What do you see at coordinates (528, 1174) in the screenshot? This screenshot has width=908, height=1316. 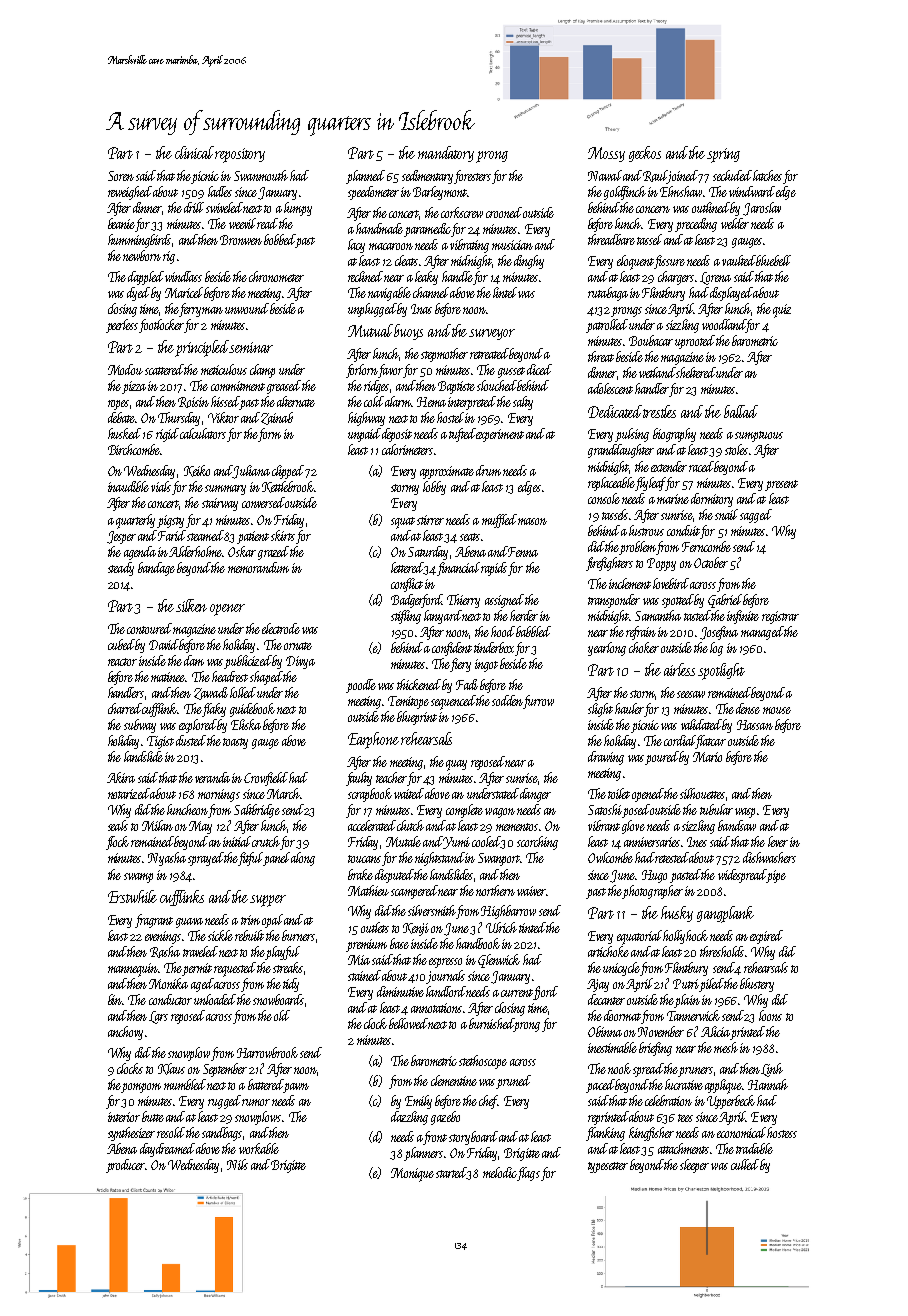 I see `flags` at bounding box center [528, 1174].
